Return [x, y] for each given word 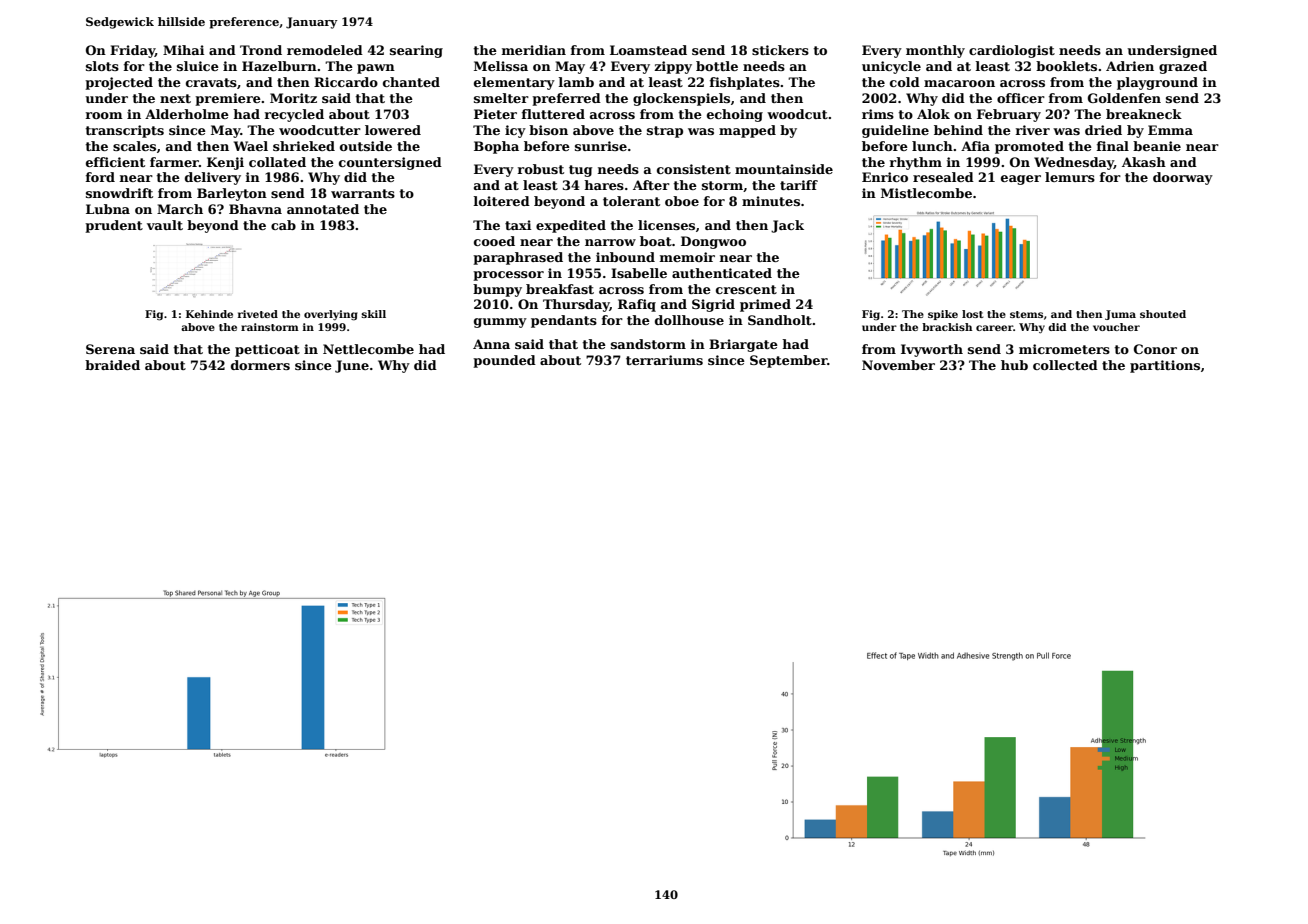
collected [1065, 365]
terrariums [664, 360]
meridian [534, 50]
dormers [260, 365]
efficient [115, 162]
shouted [1163, 314]
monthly [935, 51]
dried [1103, 130]
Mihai [183, 50]
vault [165, 225]
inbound [625, 257]
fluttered [553, 114]
